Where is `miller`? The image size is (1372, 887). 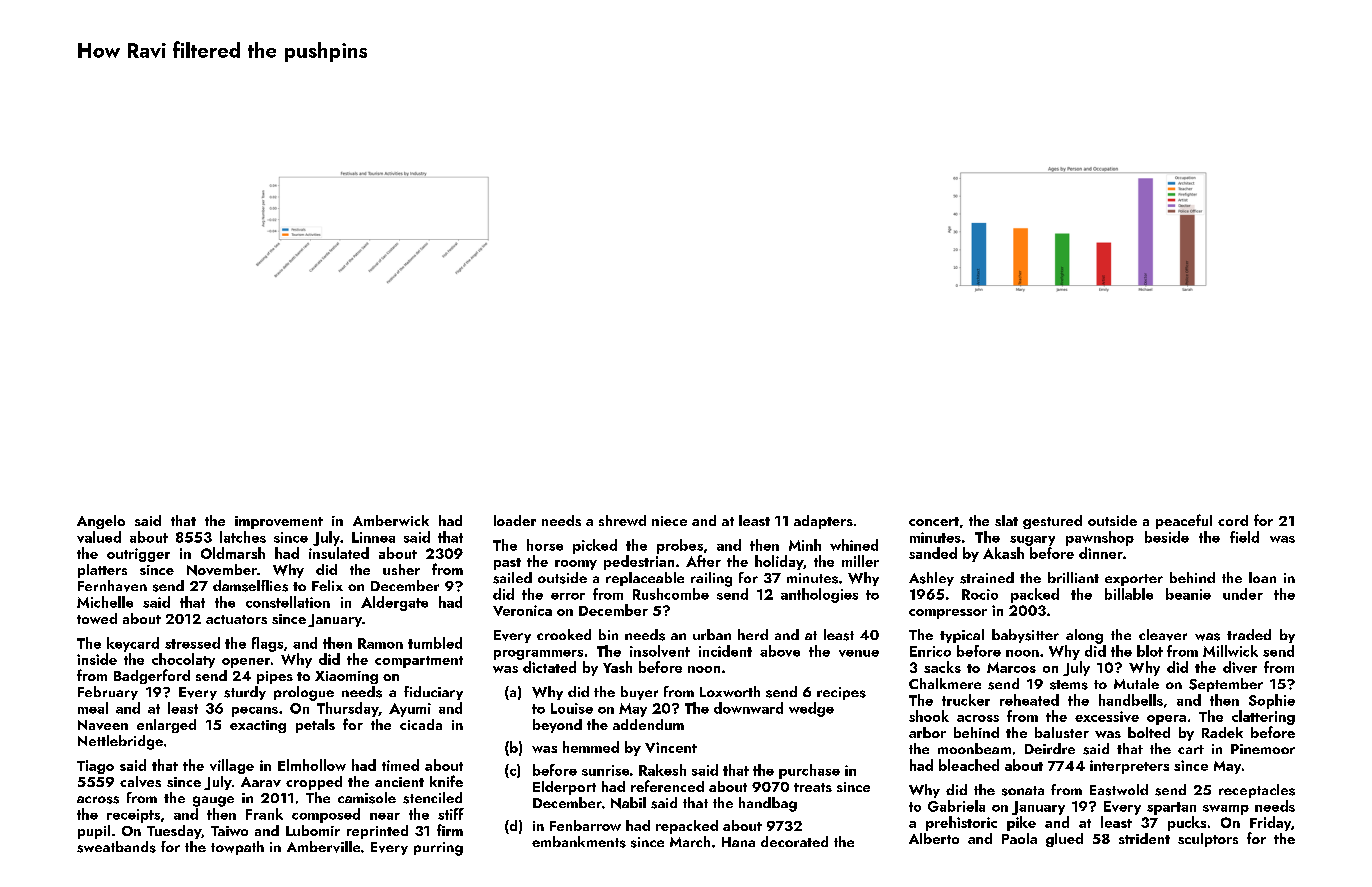 miller is located at coordinates (860, 561).
